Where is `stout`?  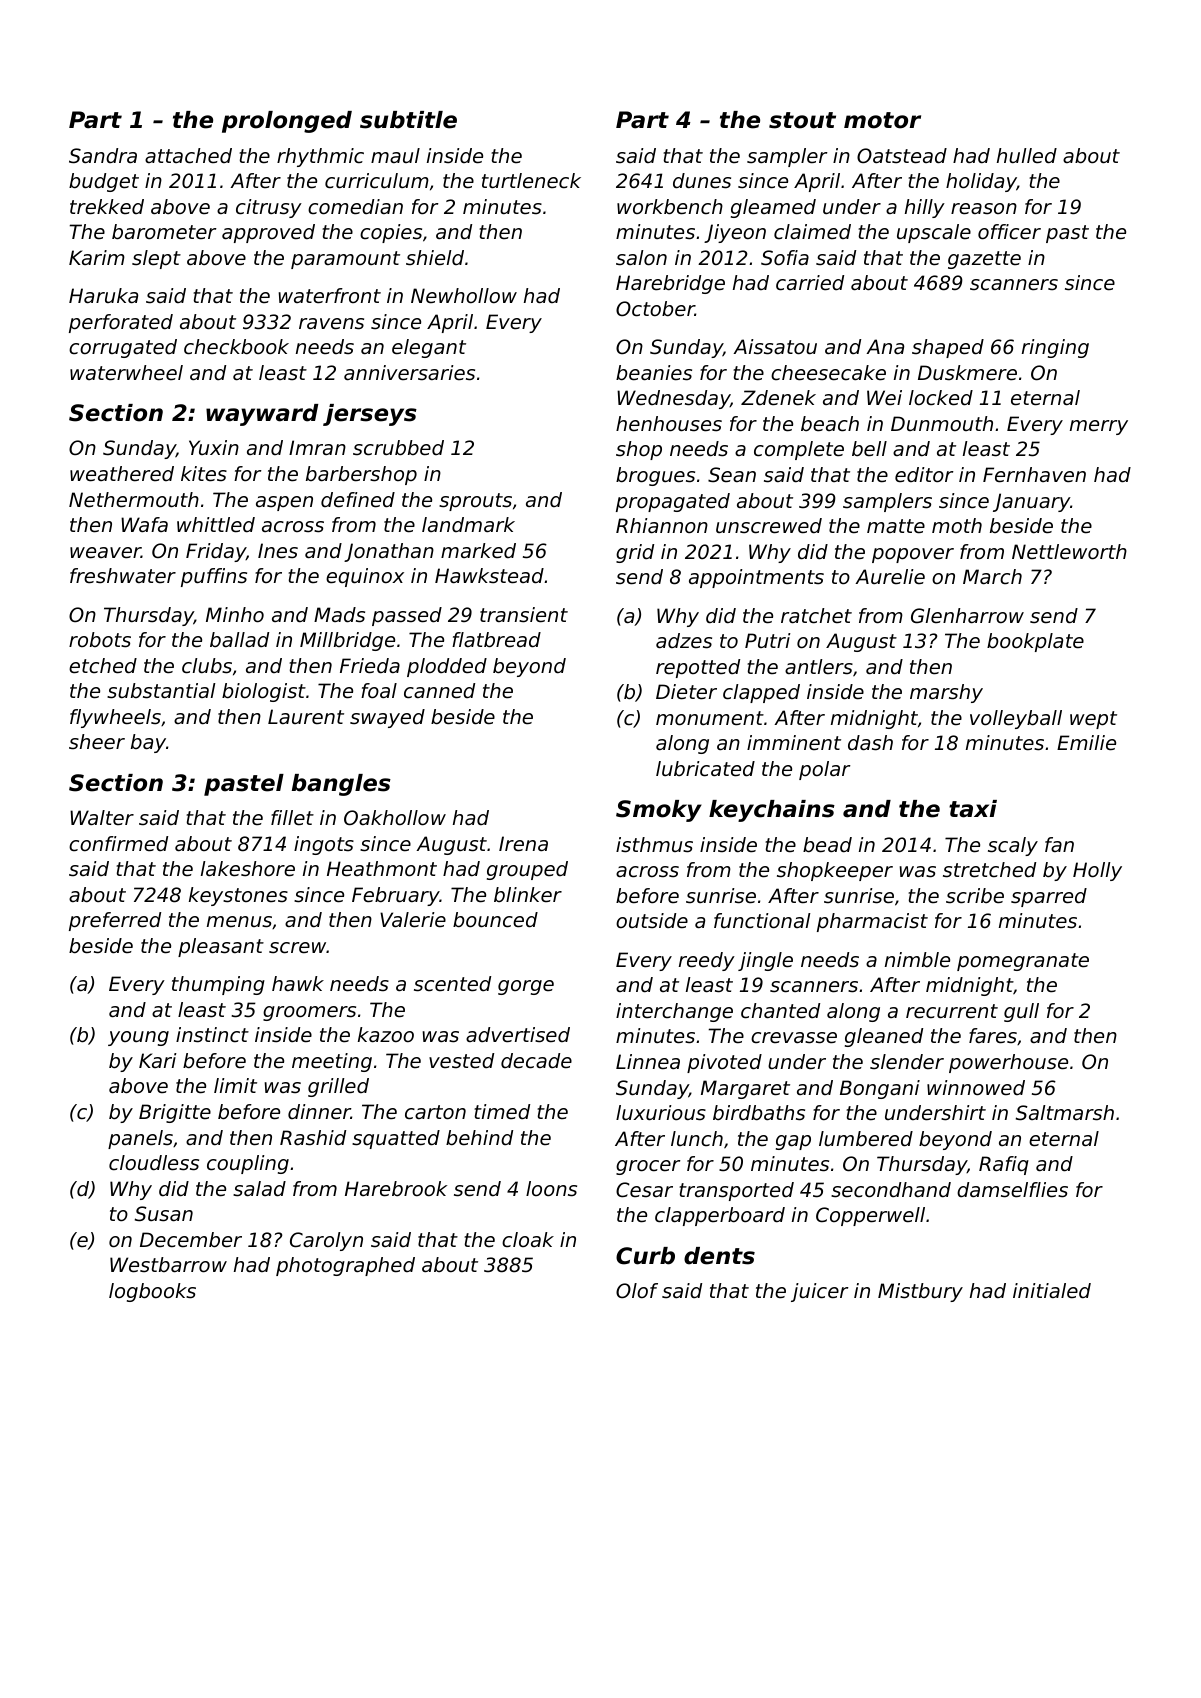
stout is located at coordinates (802, 120).
